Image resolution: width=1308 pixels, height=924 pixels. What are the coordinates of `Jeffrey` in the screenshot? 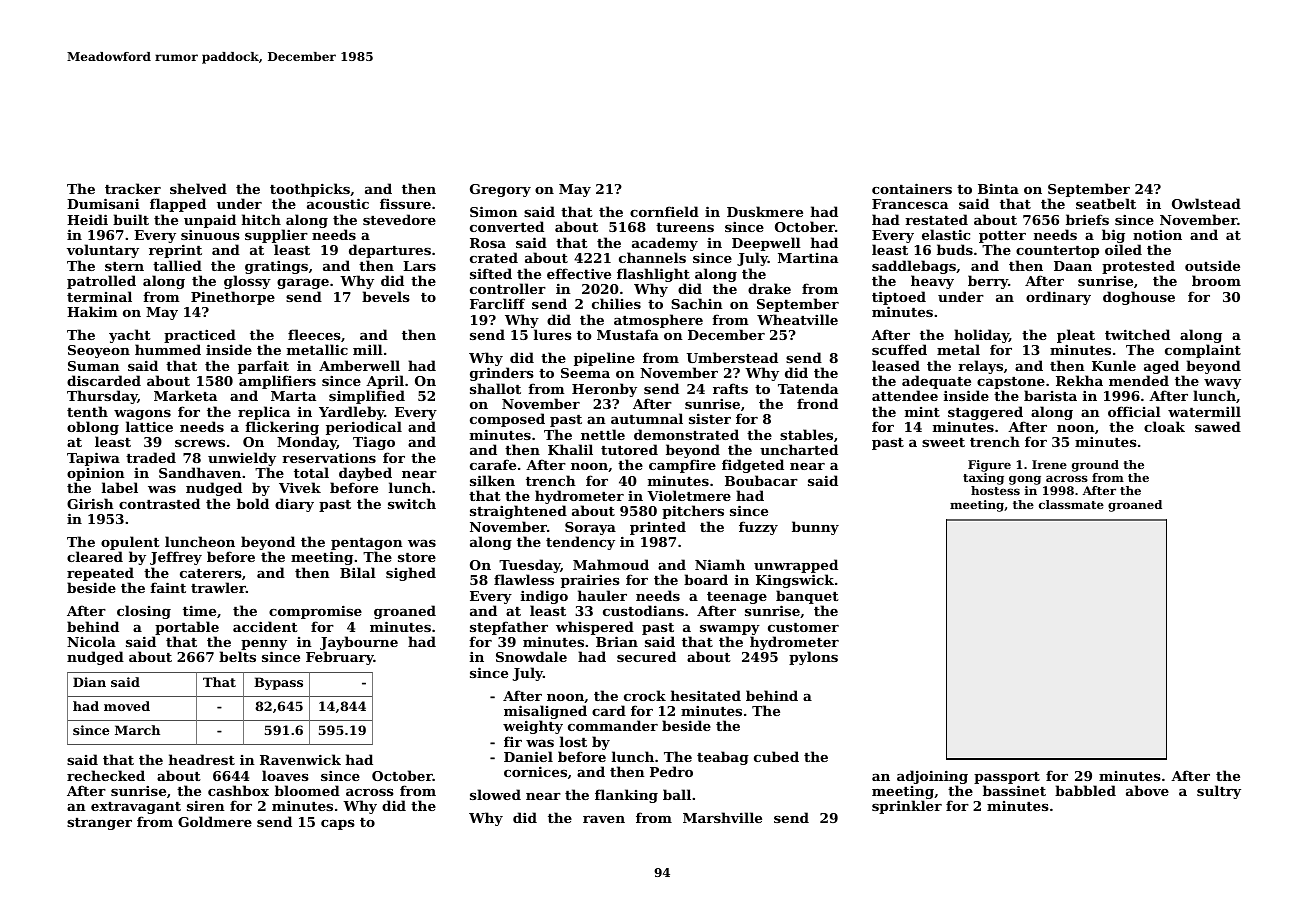 It's located at (176, 558).
